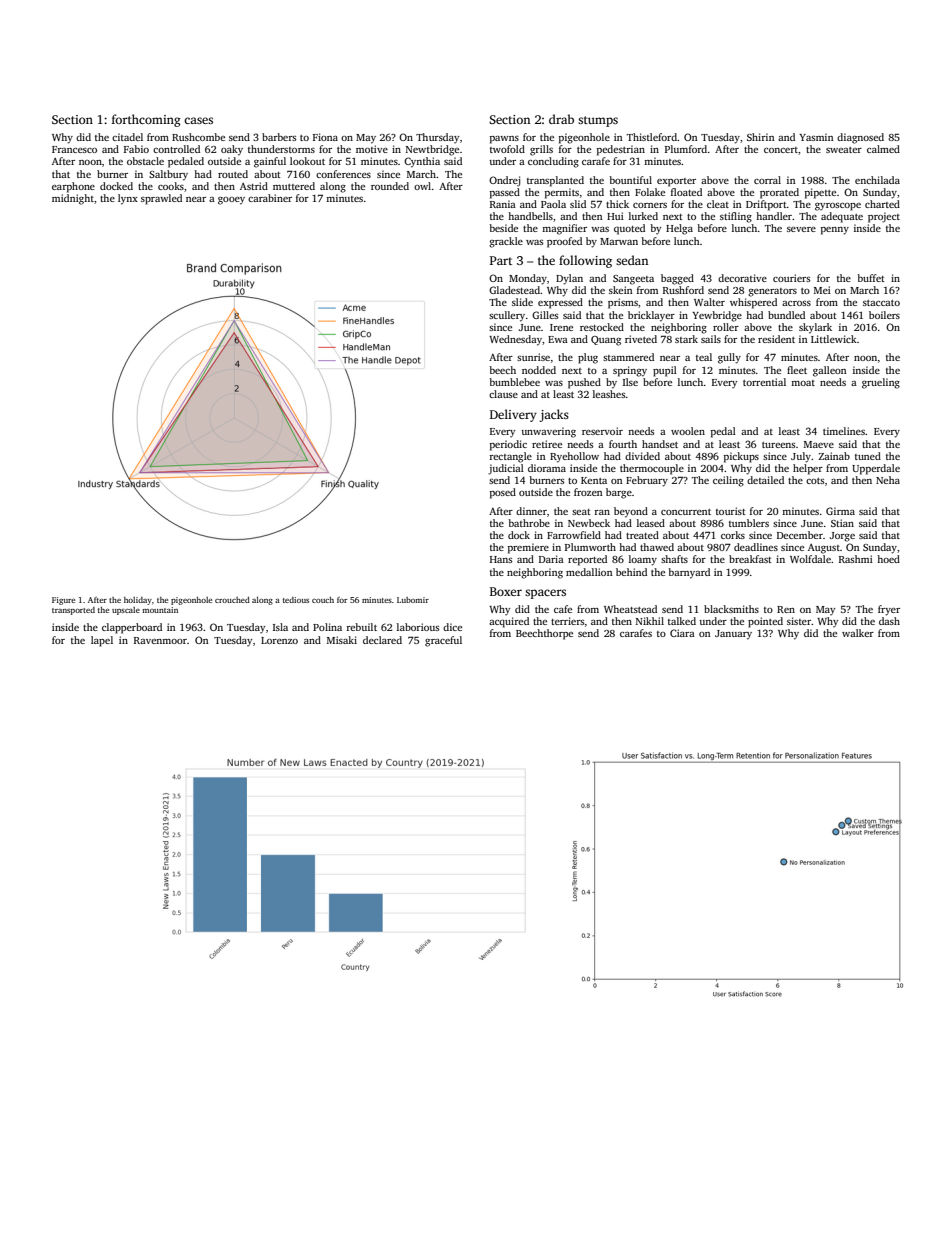 The width and height of the image is (952, 1233). Describe the element at coordinates (761, 137) in the image. I see `Shirin` at that location.
